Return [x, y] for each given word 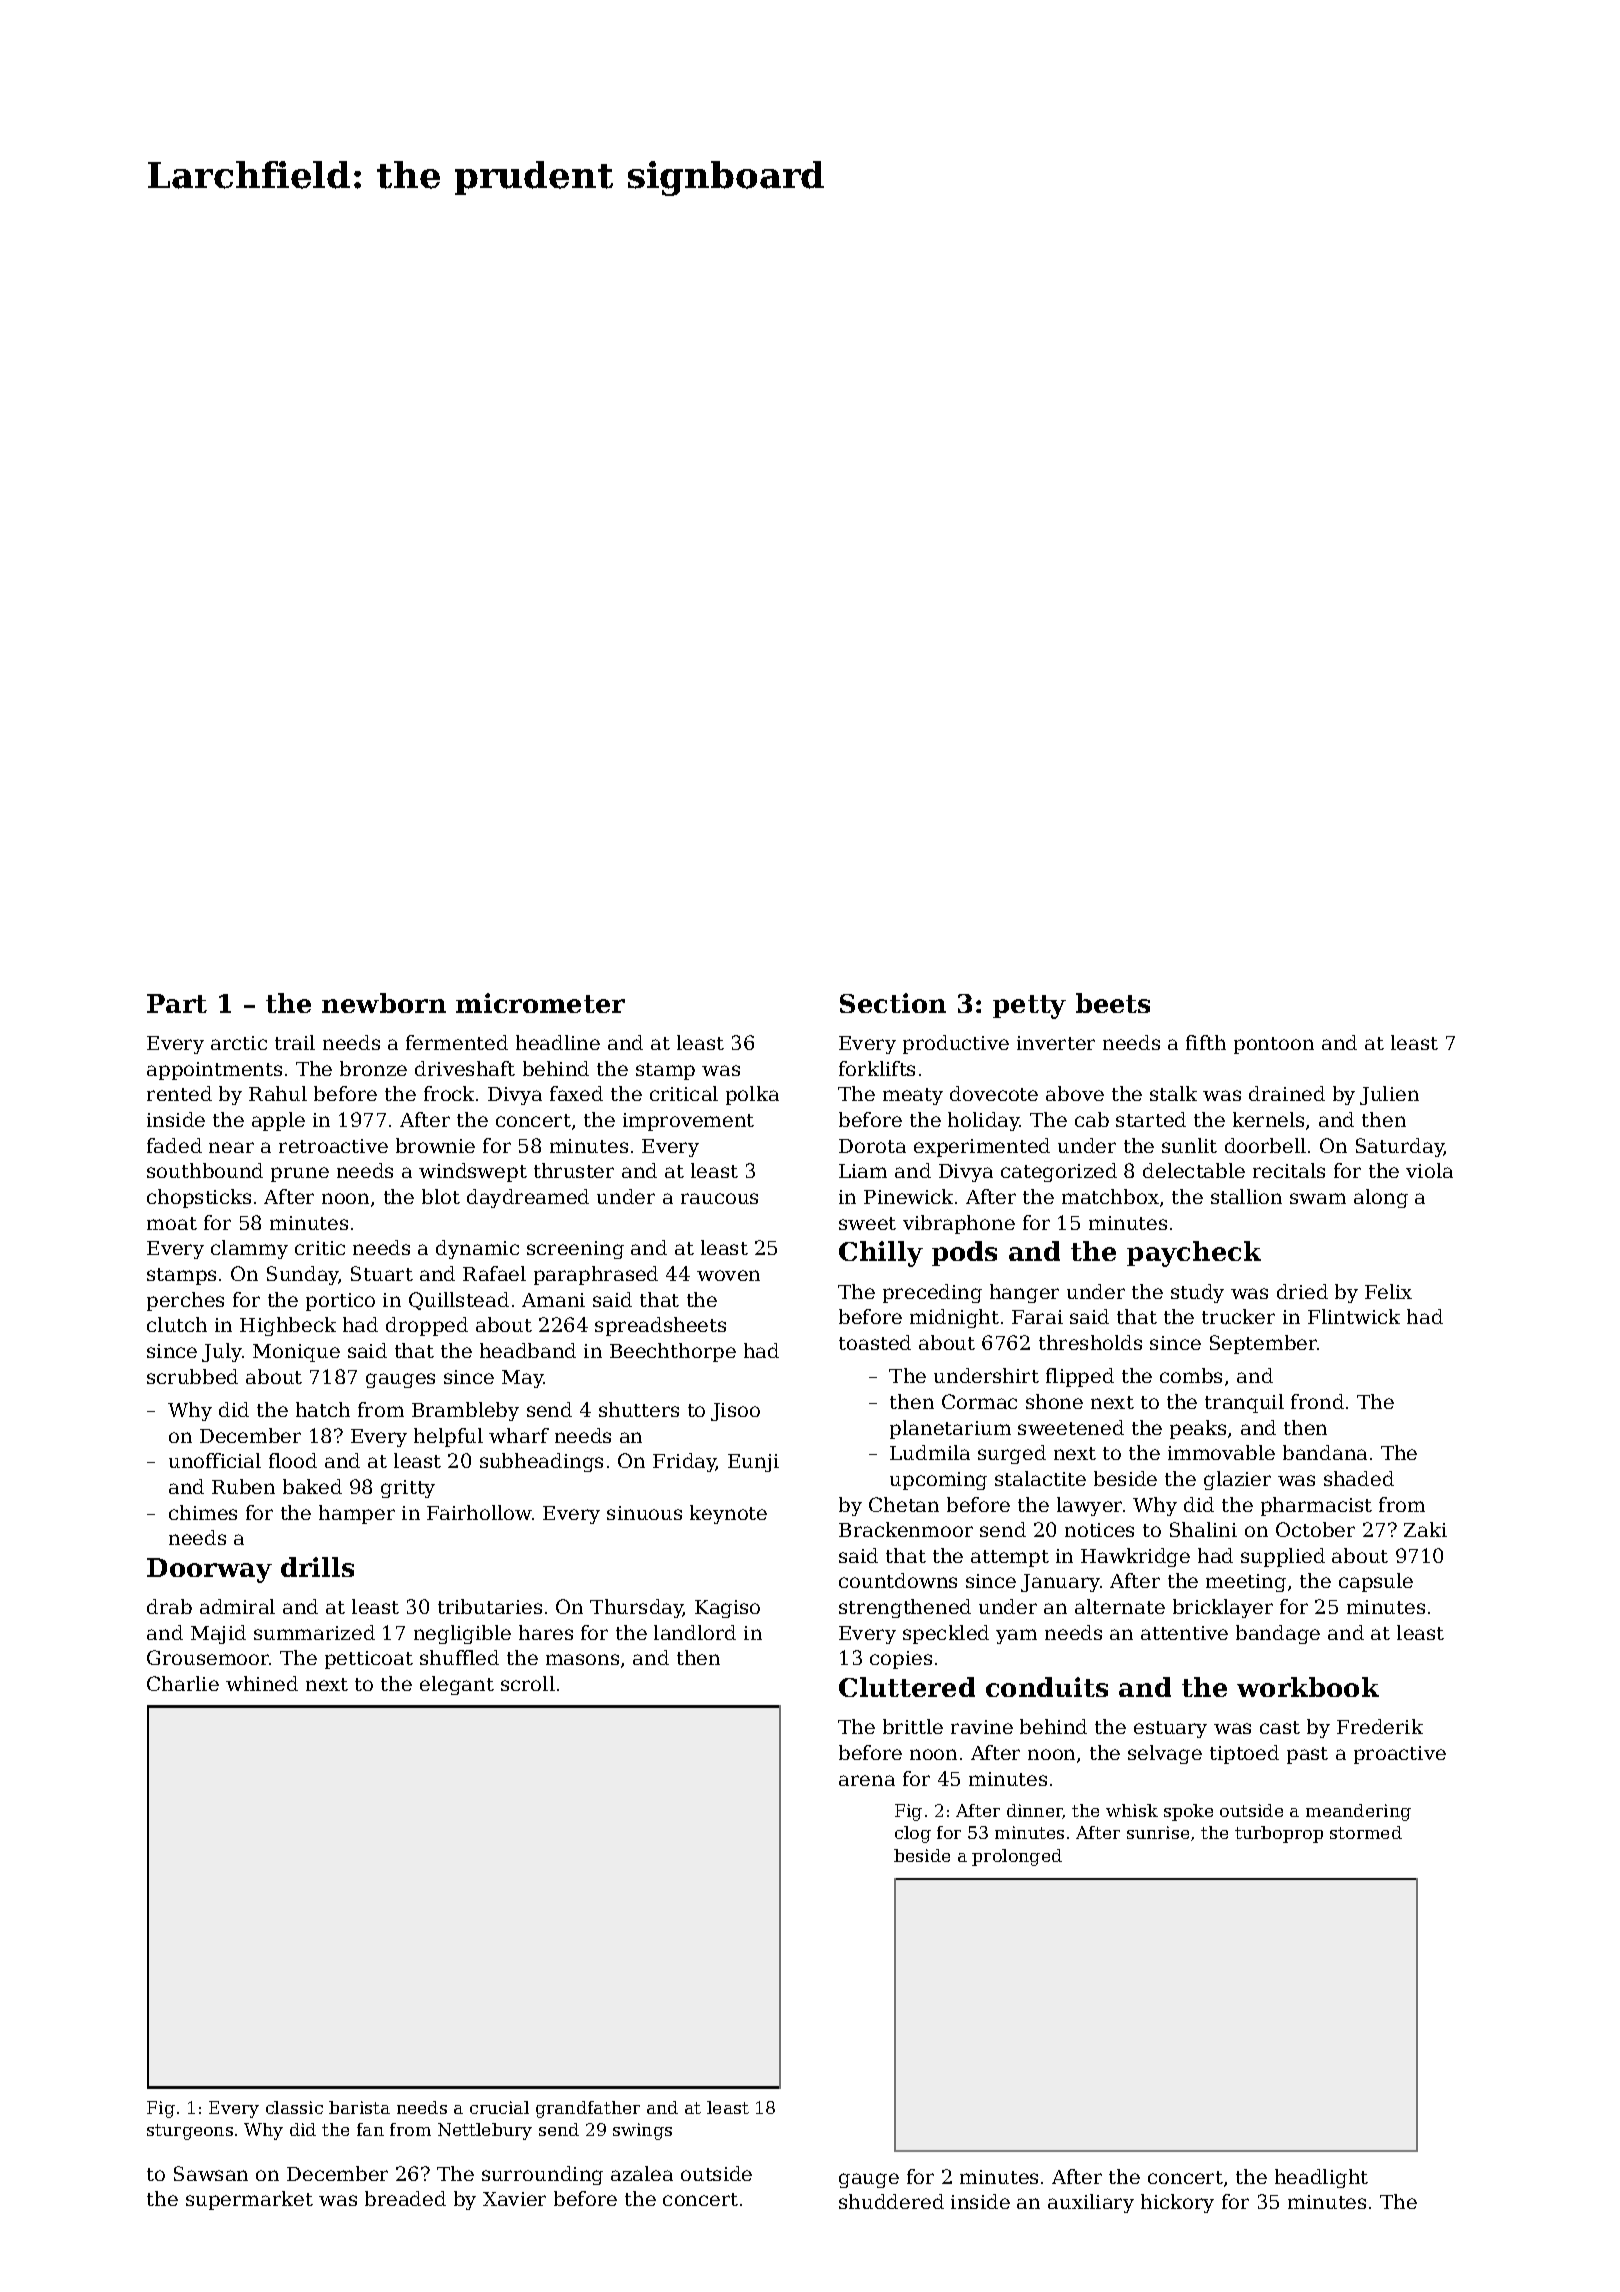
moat [172, 1223]
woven [728, 1275]
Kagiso [727, 1609]
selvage [1165, 1754]
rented [179, 1093]
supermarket [249, 2200]
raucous [719, 1198]
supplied [1283, 1557]
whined [262, 1683]
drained [1287, 1093]
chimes [203, 1512]
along [1381, 1198]
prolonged [1017, 1857]
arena [867, 1780]
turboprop [1279, 1834]
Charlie [183, 1683]
